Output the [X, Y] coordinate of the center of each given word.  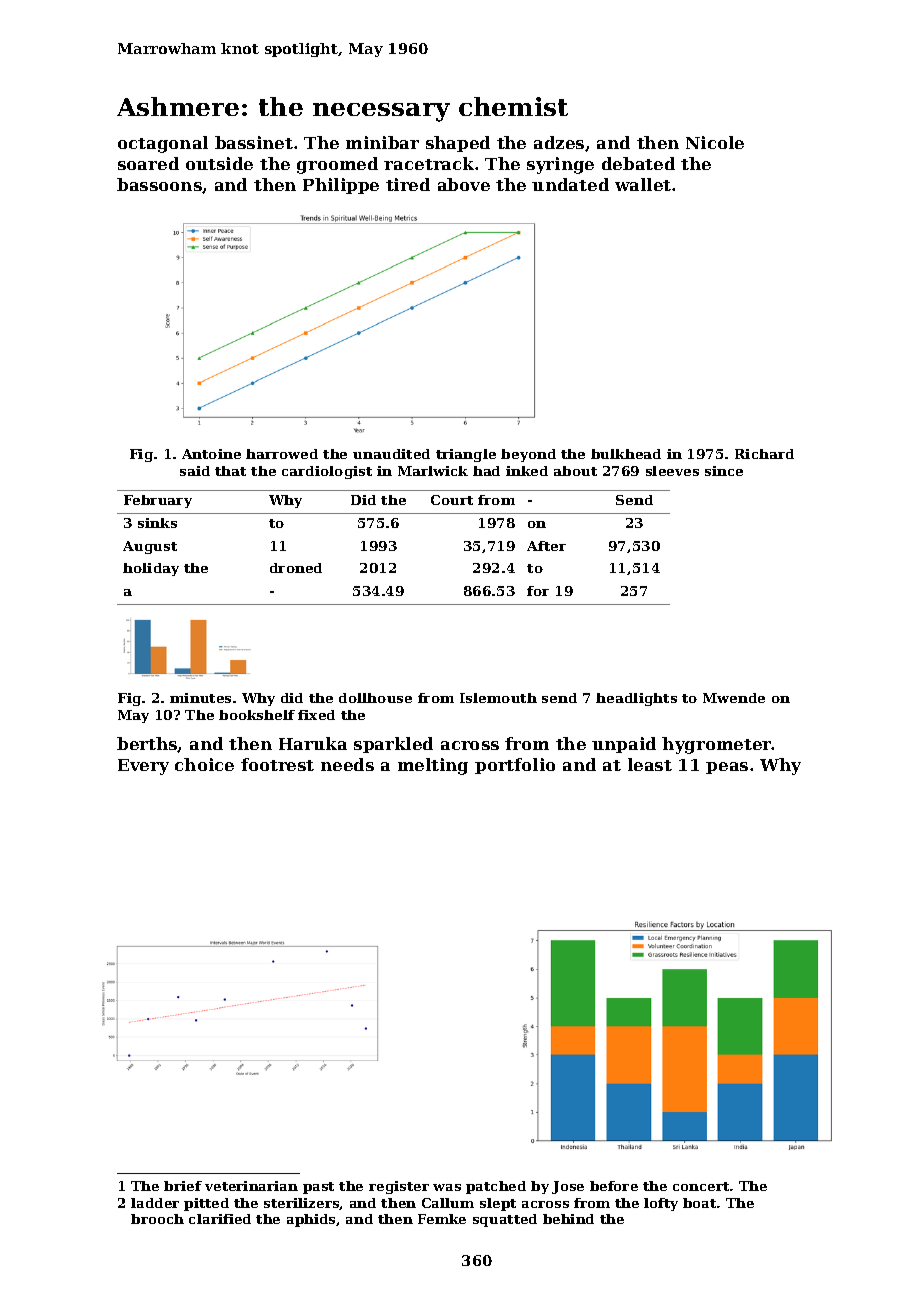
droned [296, 568]
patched [496, 1187]
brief [183, 1186]
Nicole [715, 142]
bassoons [159, 184]
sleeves [672, 471]
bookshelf [257, 715]
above [464, 184]
